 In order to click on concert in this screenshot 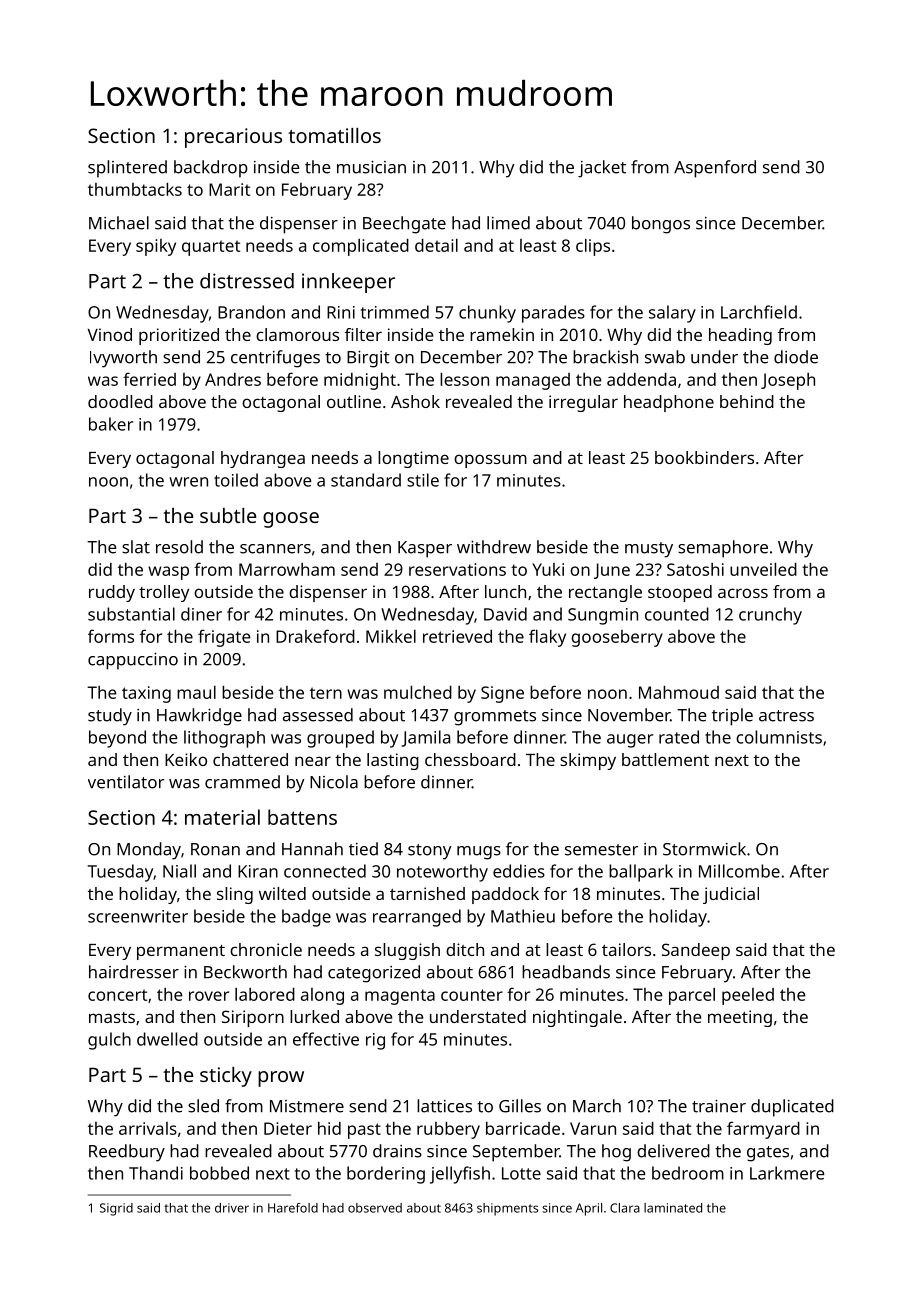, I will do `click(117, 995)`.
